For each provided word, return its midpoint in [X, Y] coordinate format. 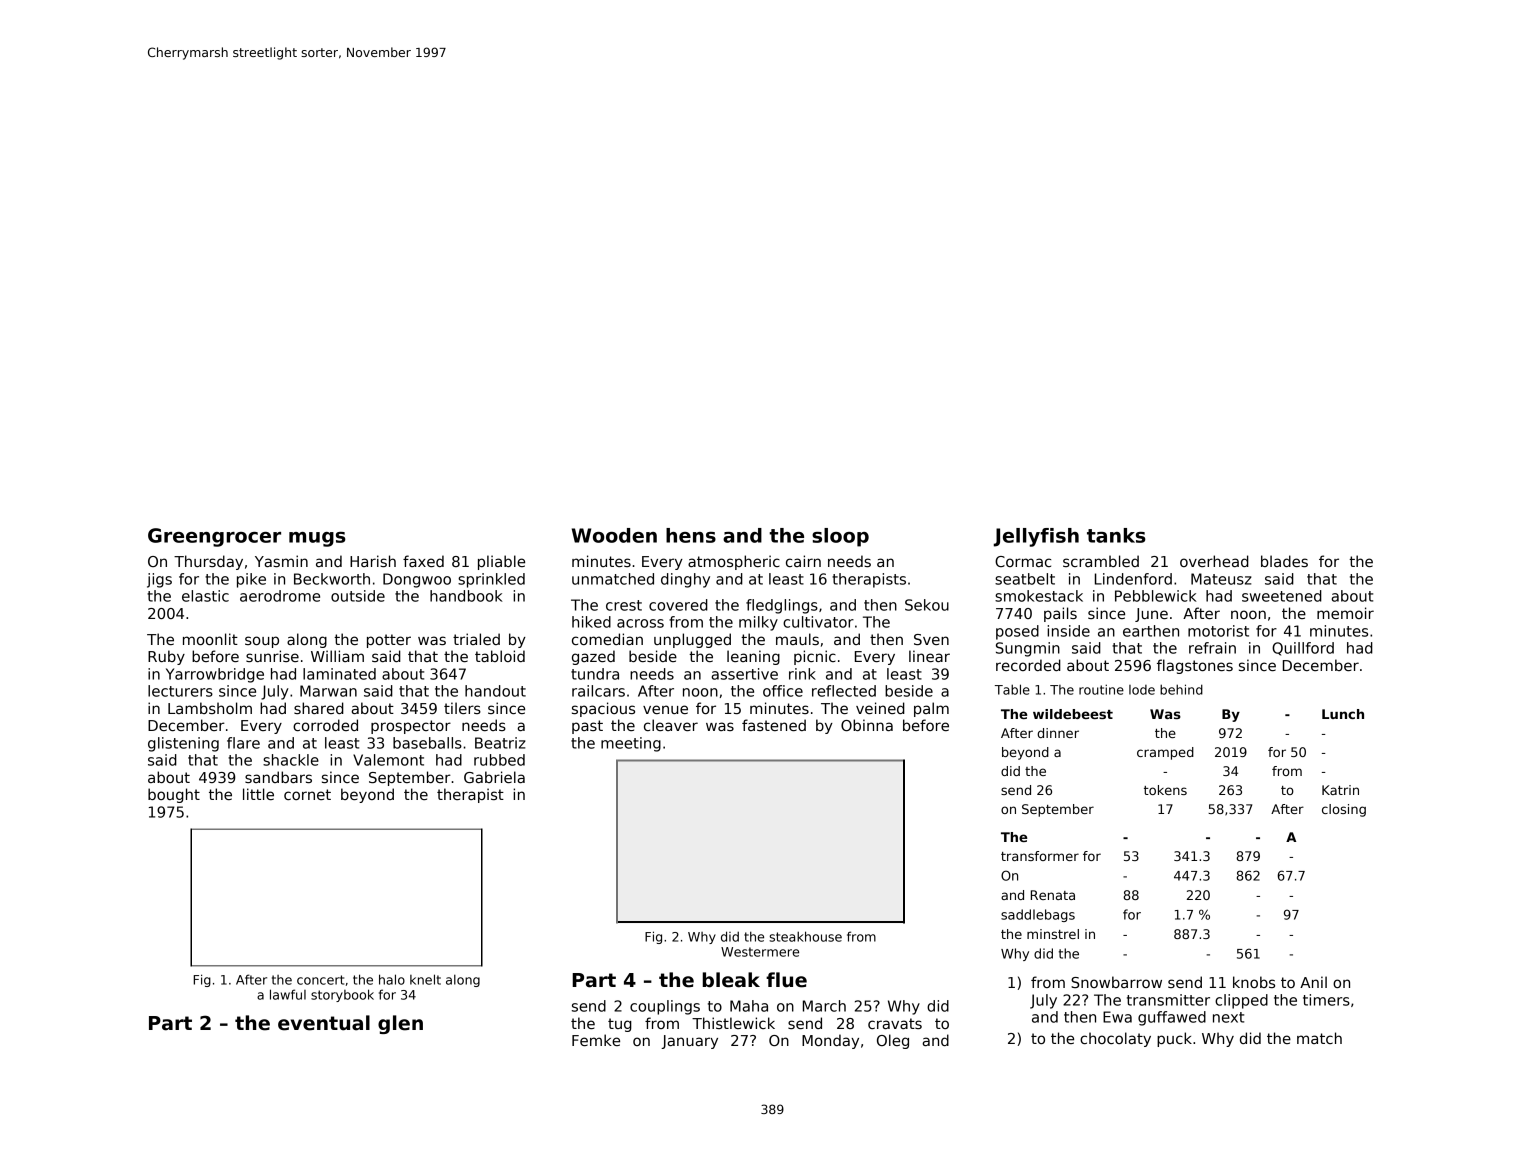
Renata [1053, 895]
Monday [830, 1041]
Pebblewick [1156, 596]
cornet [307, 794]
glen [400, 1024]
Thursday [208, 562]
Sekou [927, 605]
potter [389, 641]
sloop [840, 537]
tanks [1116, 535]
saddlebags [1038, 915]
